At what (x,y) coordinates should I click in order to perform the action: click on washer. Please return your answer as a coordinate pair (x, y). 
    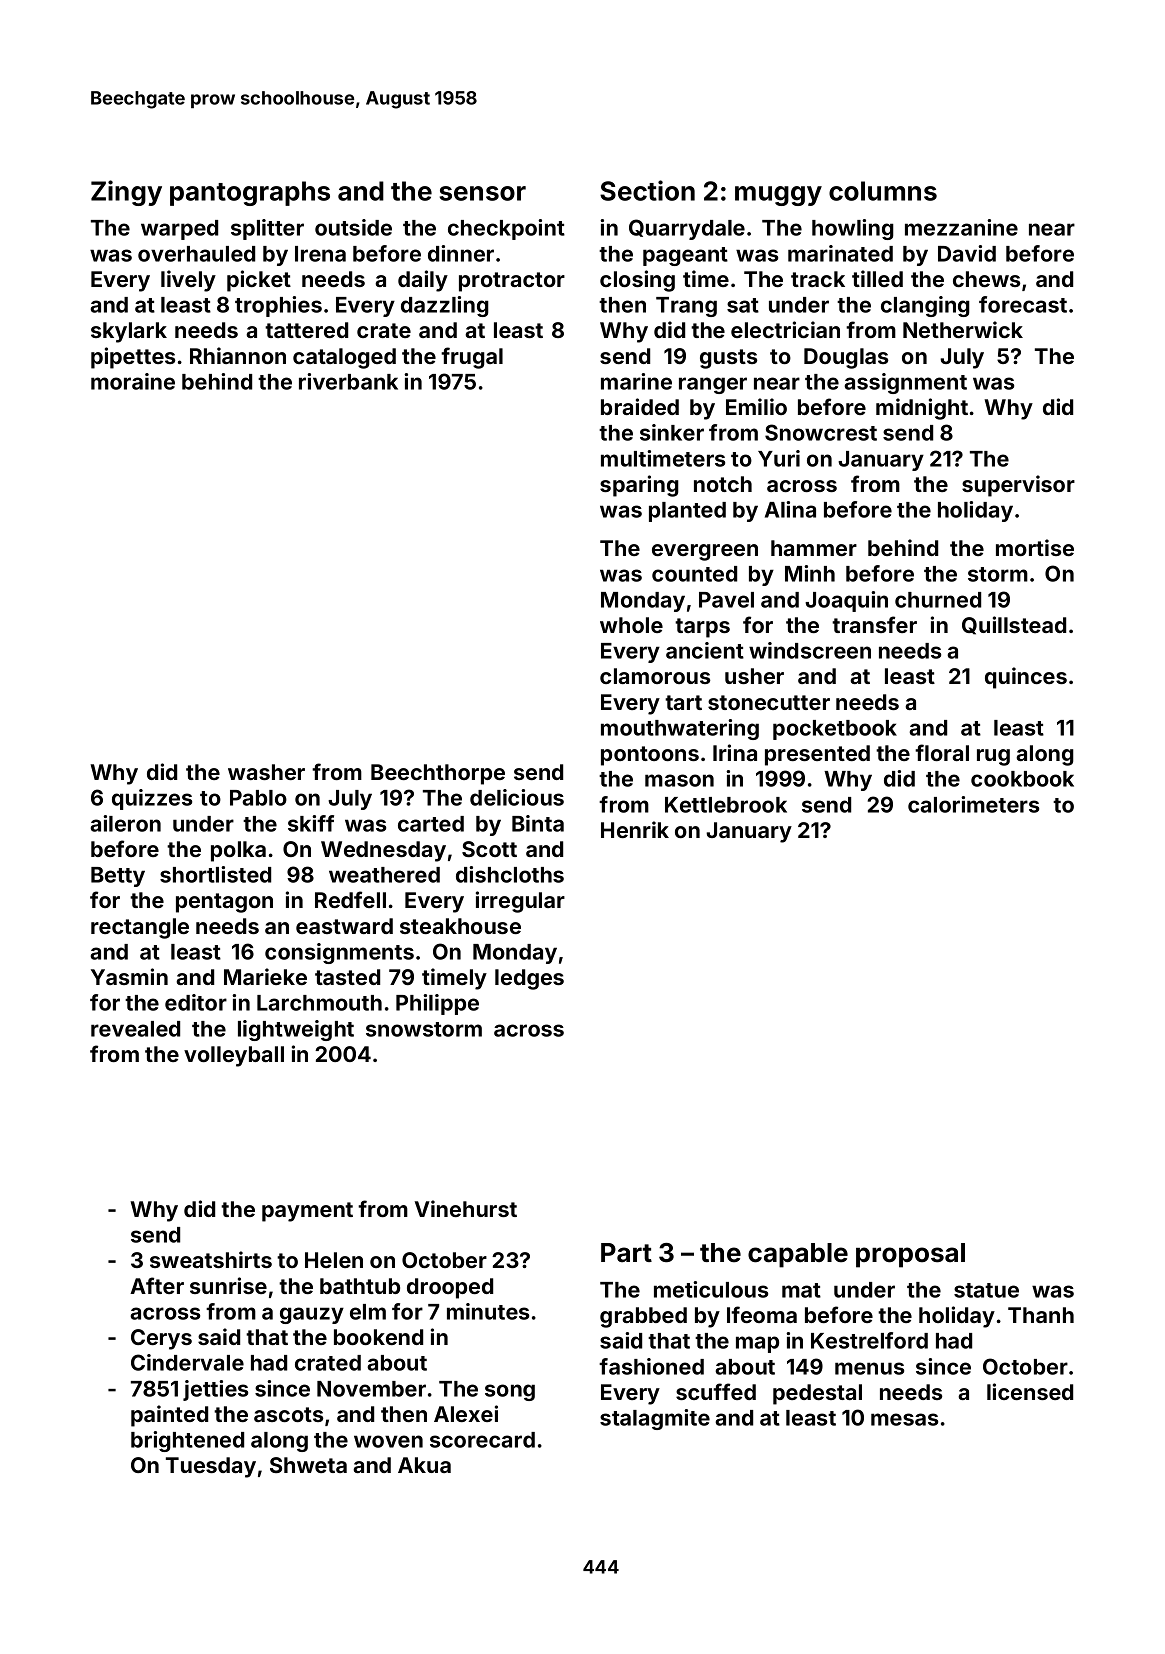
    Looking at the image, I should click on (266, 772).
